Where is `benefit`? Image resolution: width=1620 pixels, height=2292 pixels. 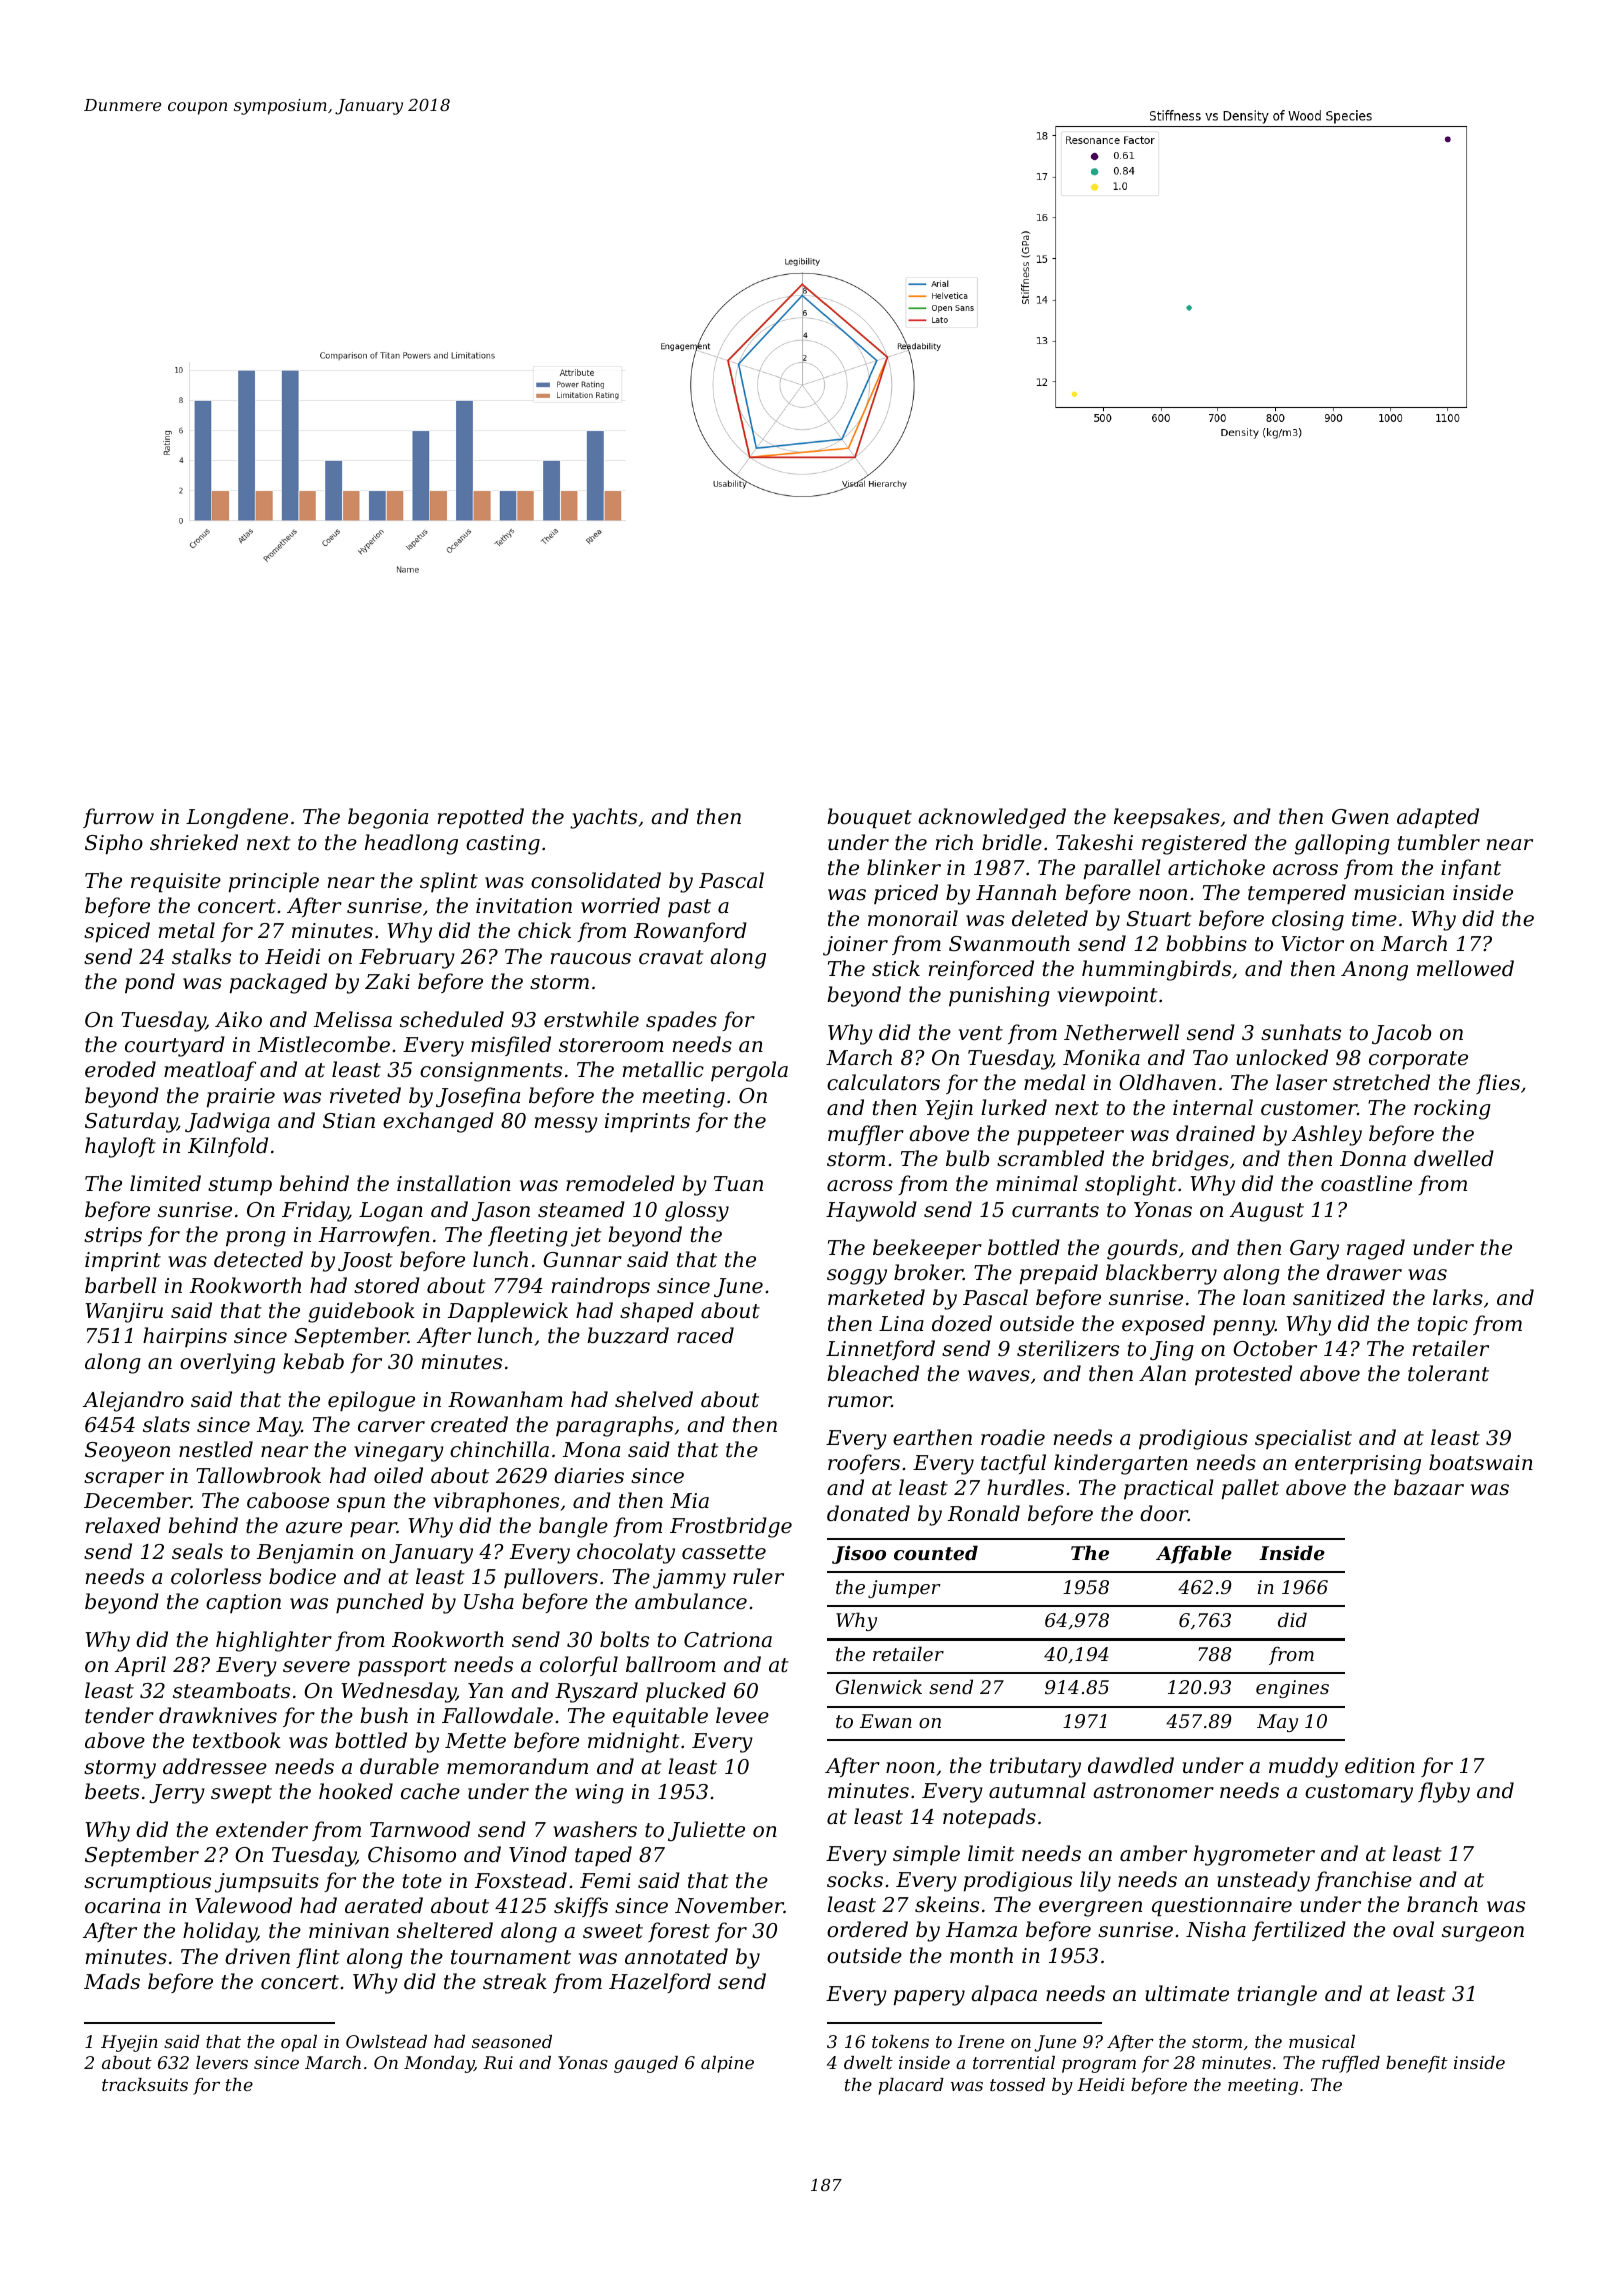
benefit is located at coordinates (1417, 2064).
